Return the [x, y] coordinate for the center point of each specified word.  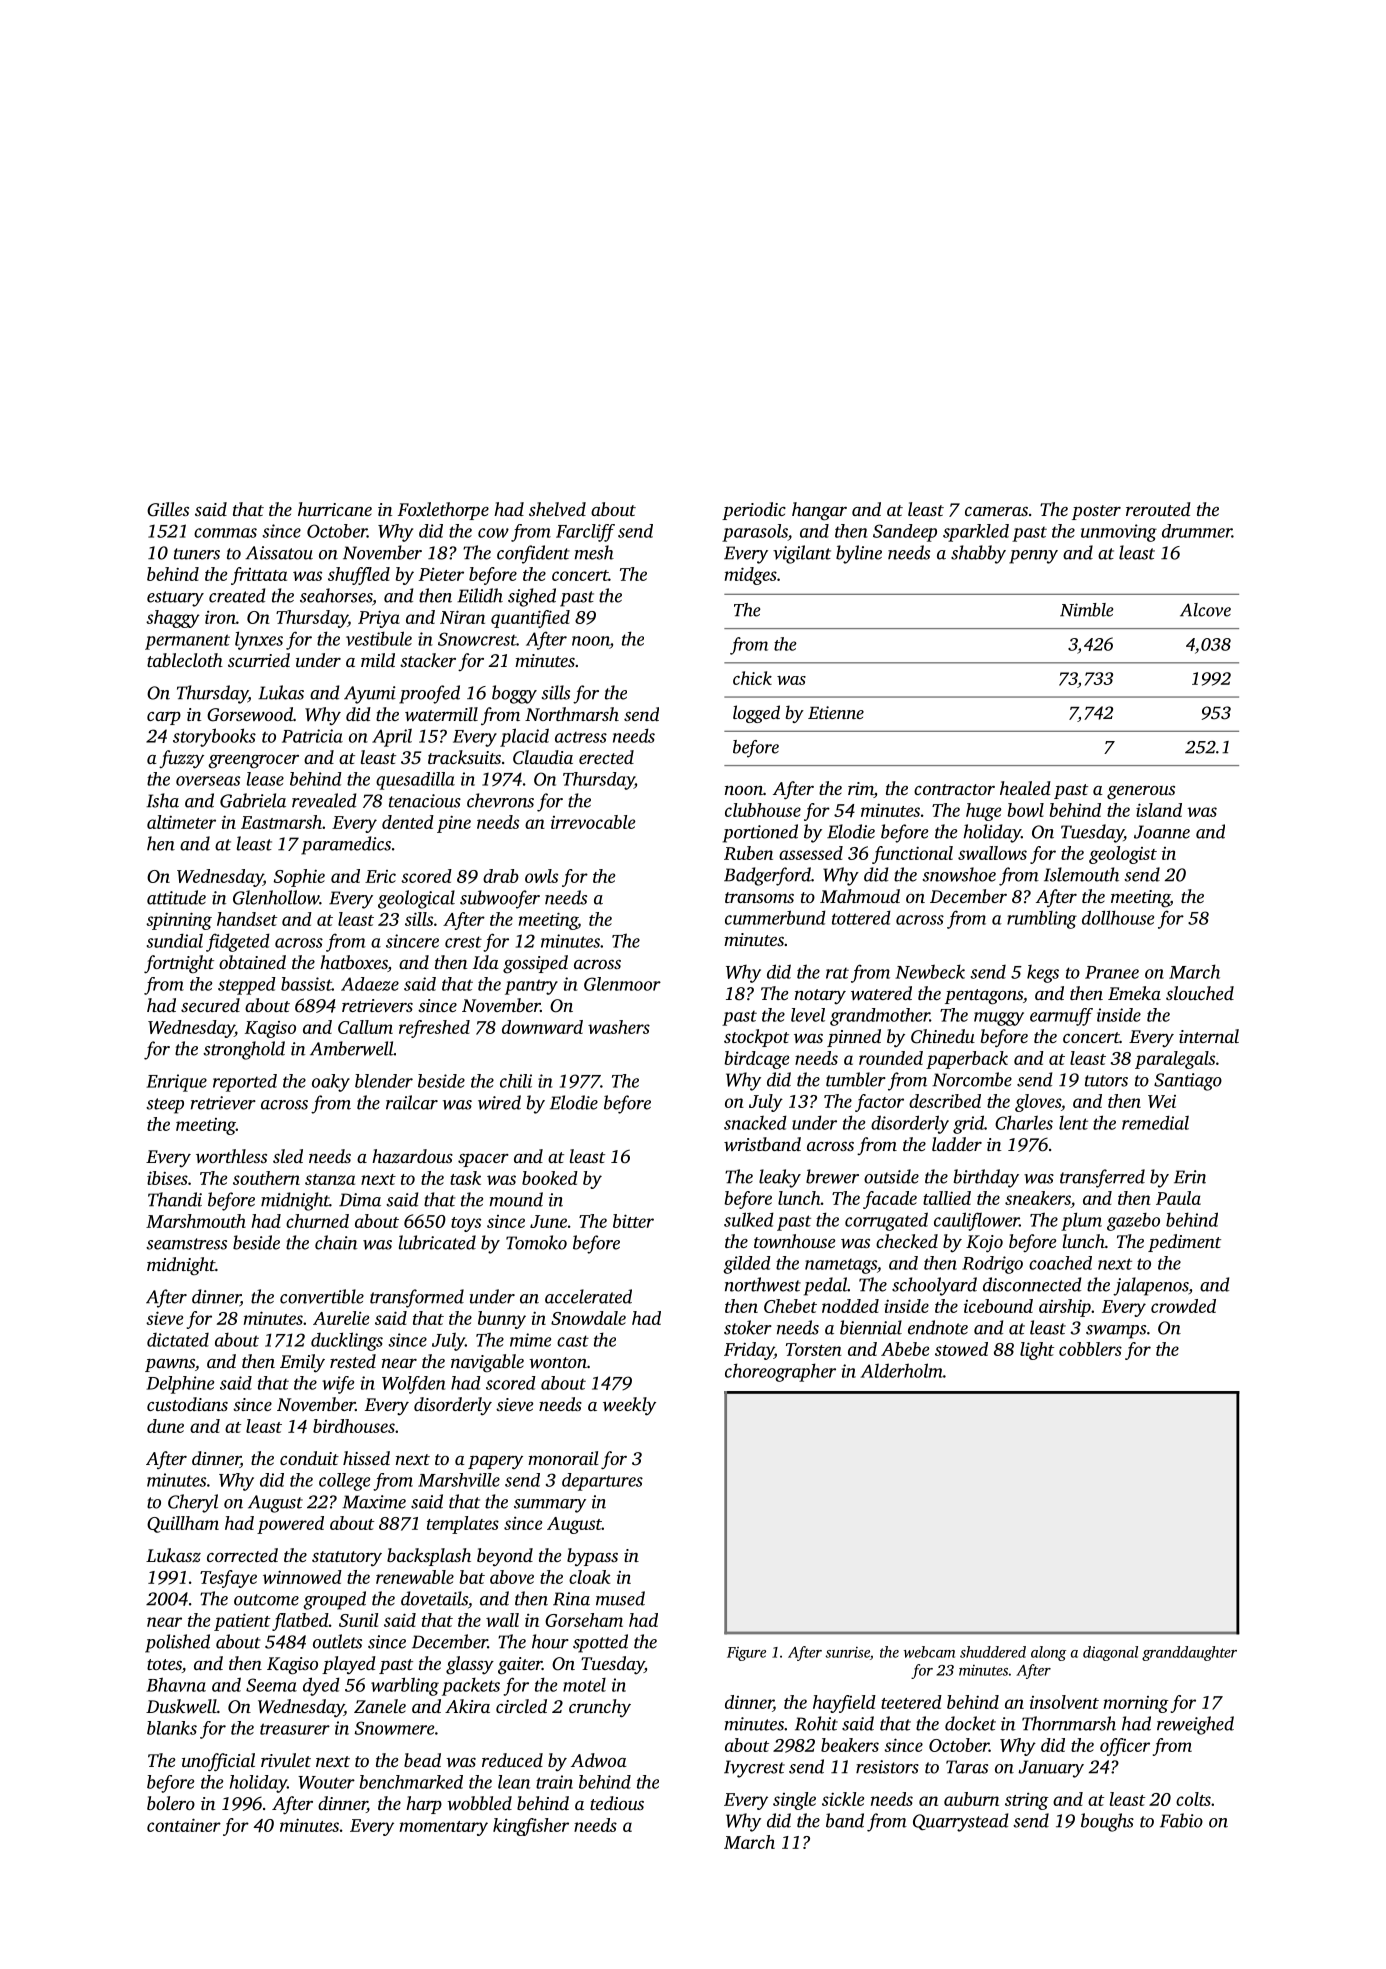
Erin [1190, 1177]
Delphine [180, 1385]
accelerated [588, 1296]
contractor [954, 789]
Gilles [168, 509]
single [794, 1801]
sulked [749, 1219]
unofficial [218, 1762]
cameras [996, 511]
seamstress [186, 1244]
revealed [324, 800]
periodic [754, 511]
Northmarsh [572, 714]
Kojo [984, 1244]
